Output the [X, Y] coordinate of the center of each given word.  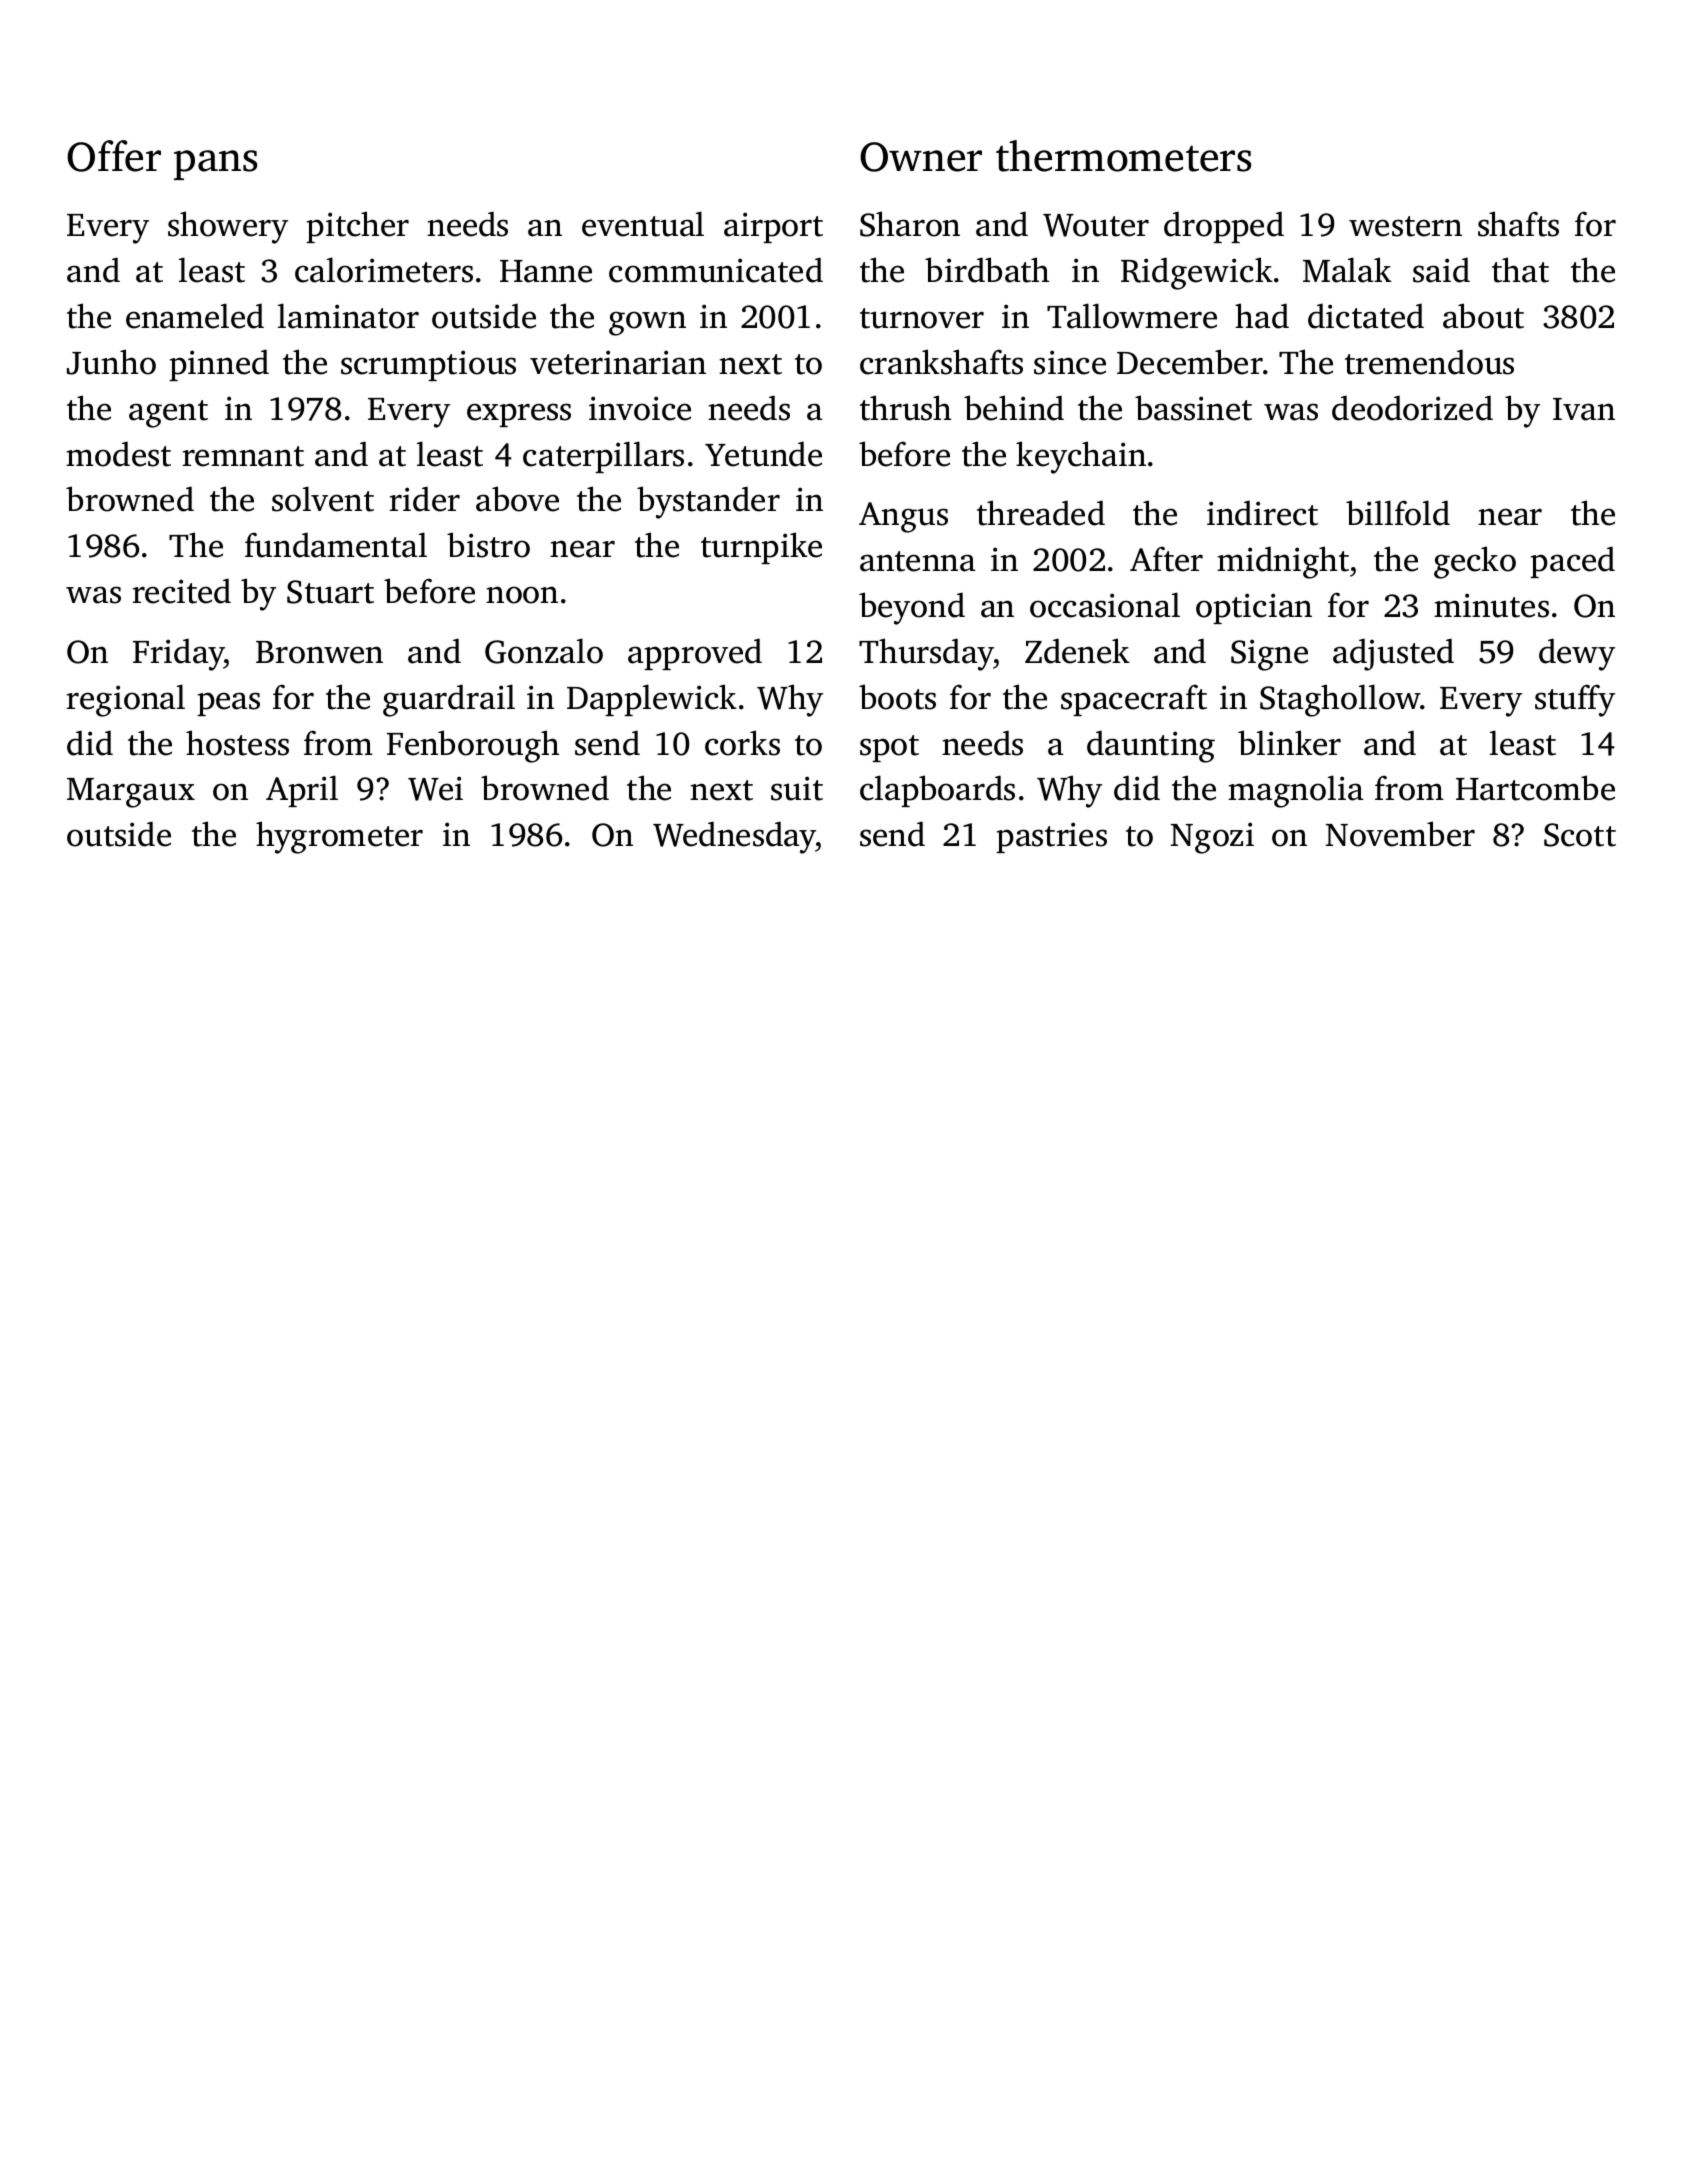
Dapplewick [652, 700]
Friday [179, 654]
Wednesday [734, 837]
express [519, 415]
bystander [708, 502]
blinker [1289, 743]
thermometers [1123, 156]
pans [215, 165]
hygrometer [339, 837]
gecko [1475, 562]
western [1405, 226]
